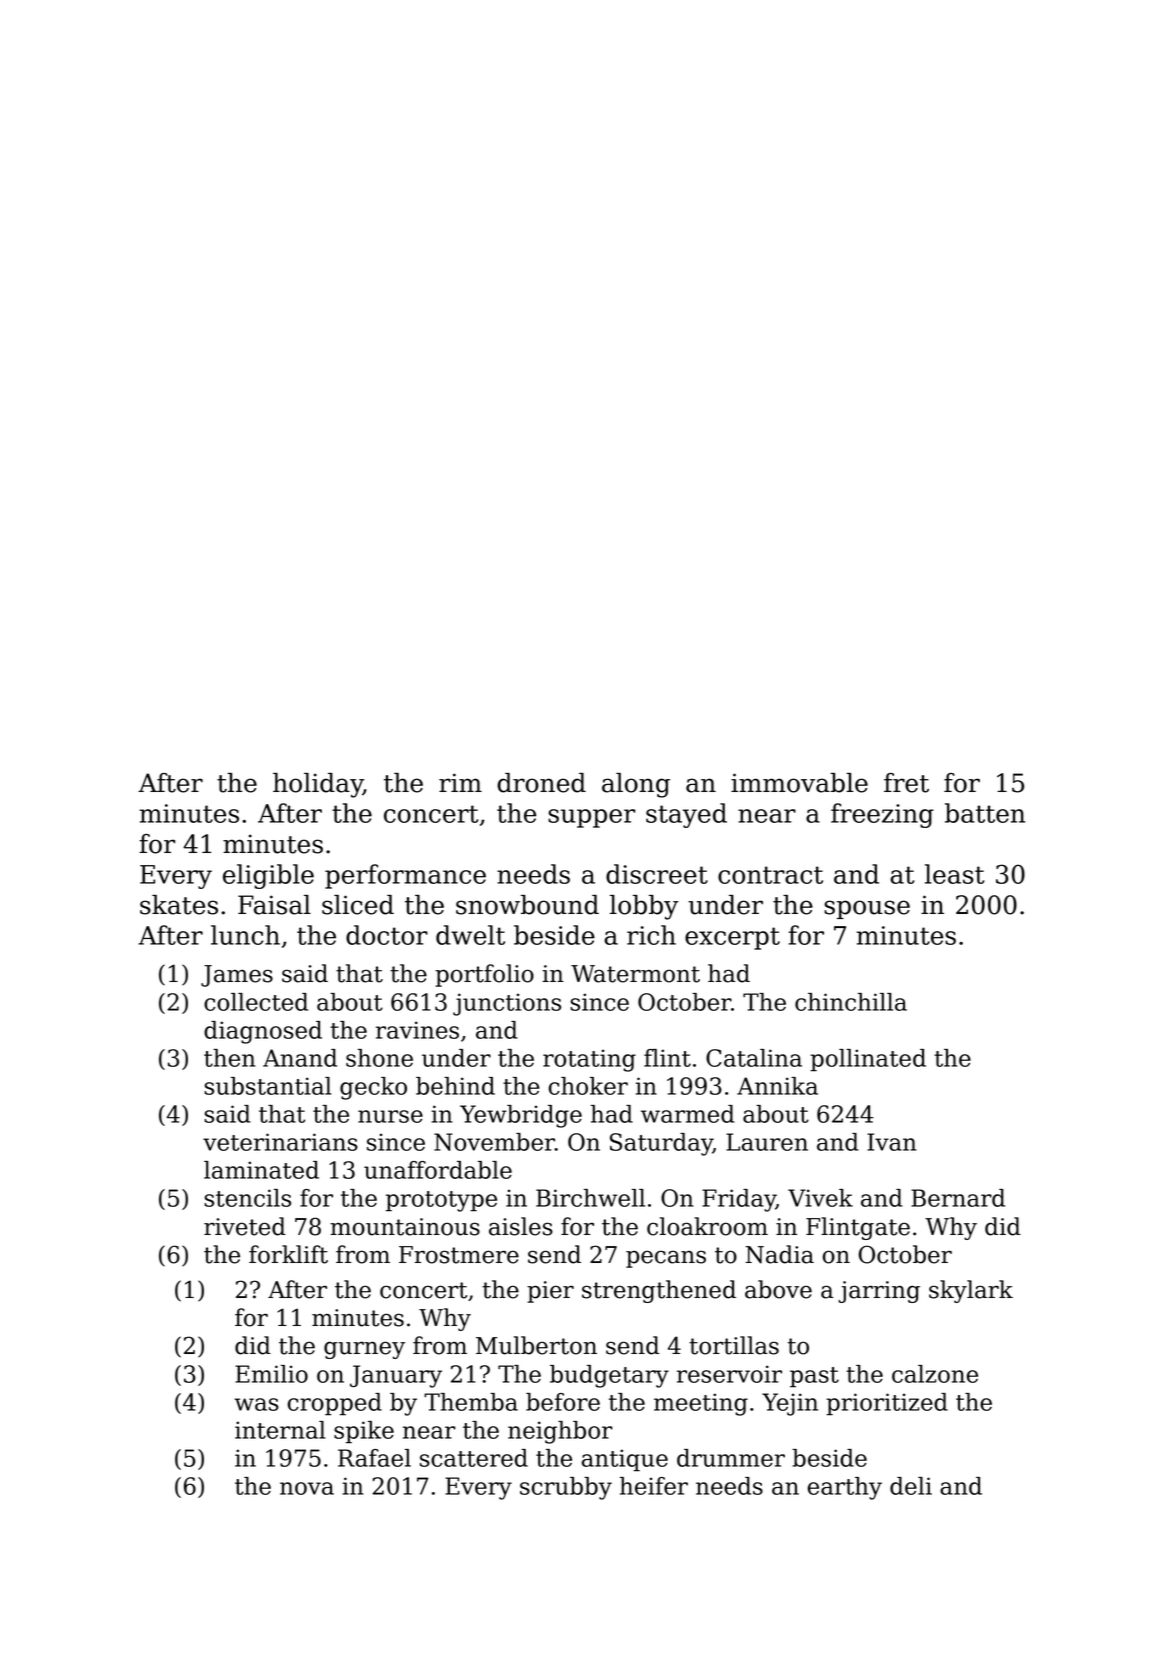 The height and width of the screenshot is (1654, 1165). I want to click on Emilio, so click(271, 1374).
